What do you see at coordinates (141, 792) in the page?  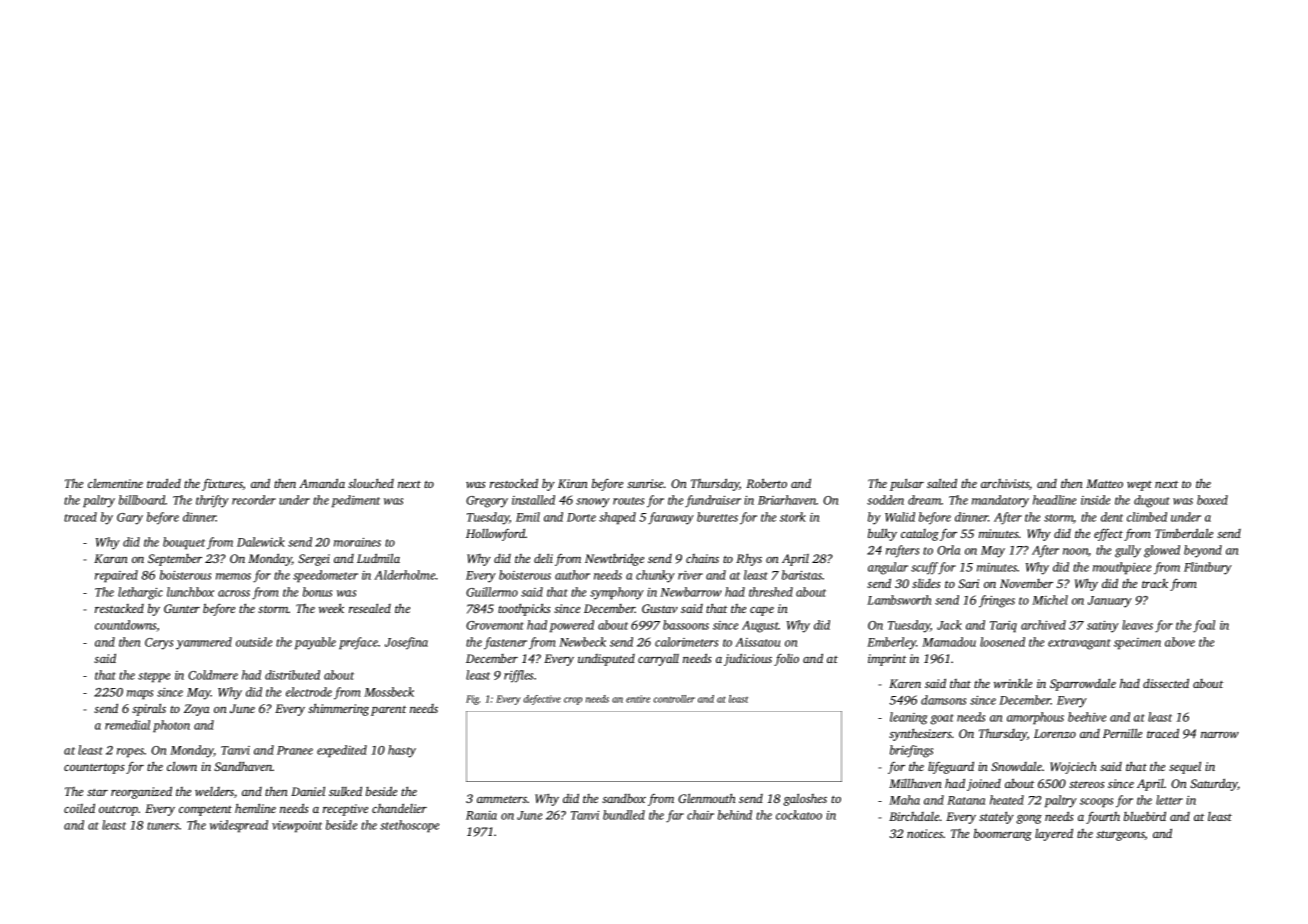 I see `reorganized` at bounding box center [141, 792].
